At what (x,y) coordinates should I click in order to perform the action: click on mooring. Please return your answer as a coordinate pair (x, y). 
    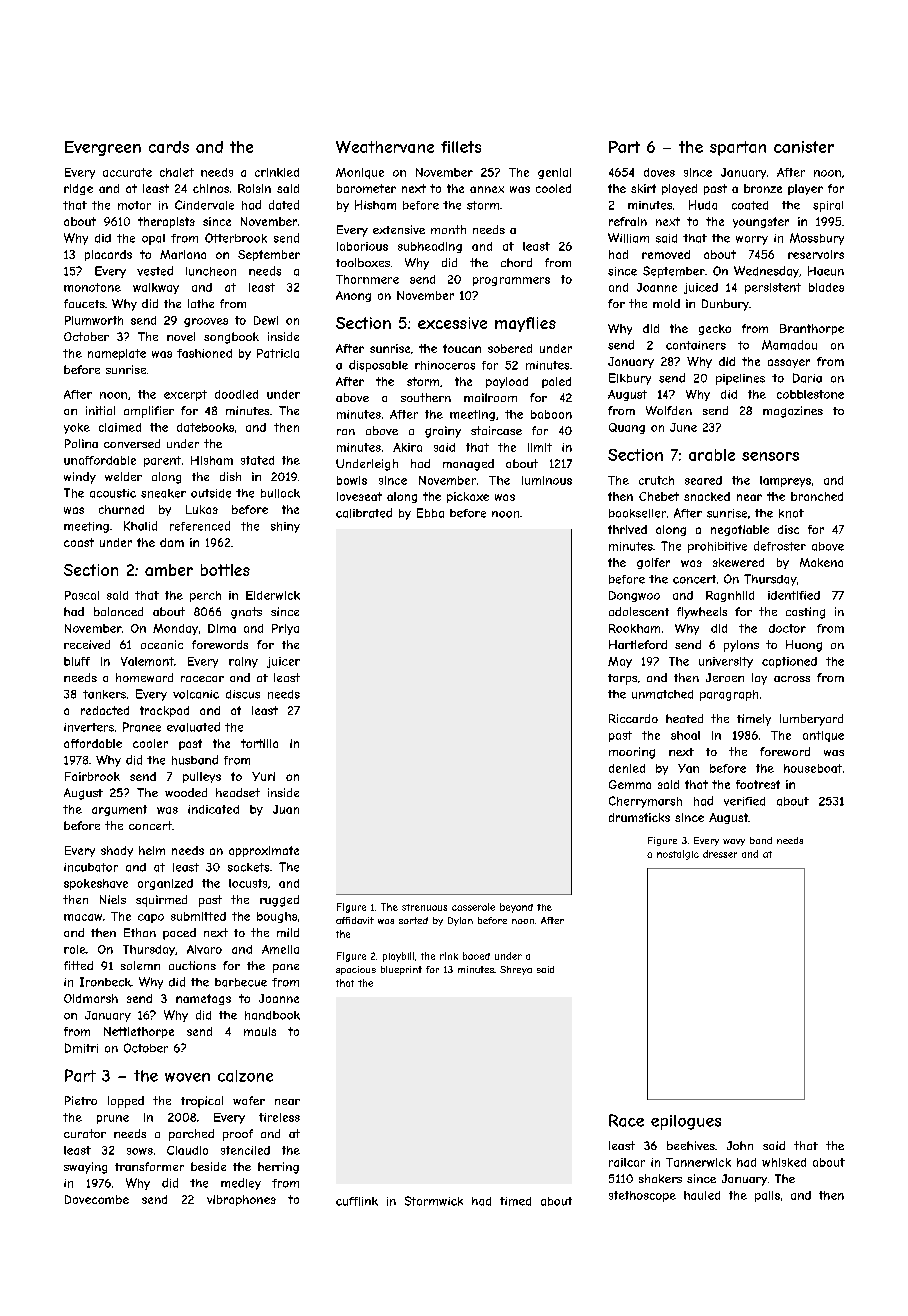
    Looking at the image, I should click on (632, 753).
